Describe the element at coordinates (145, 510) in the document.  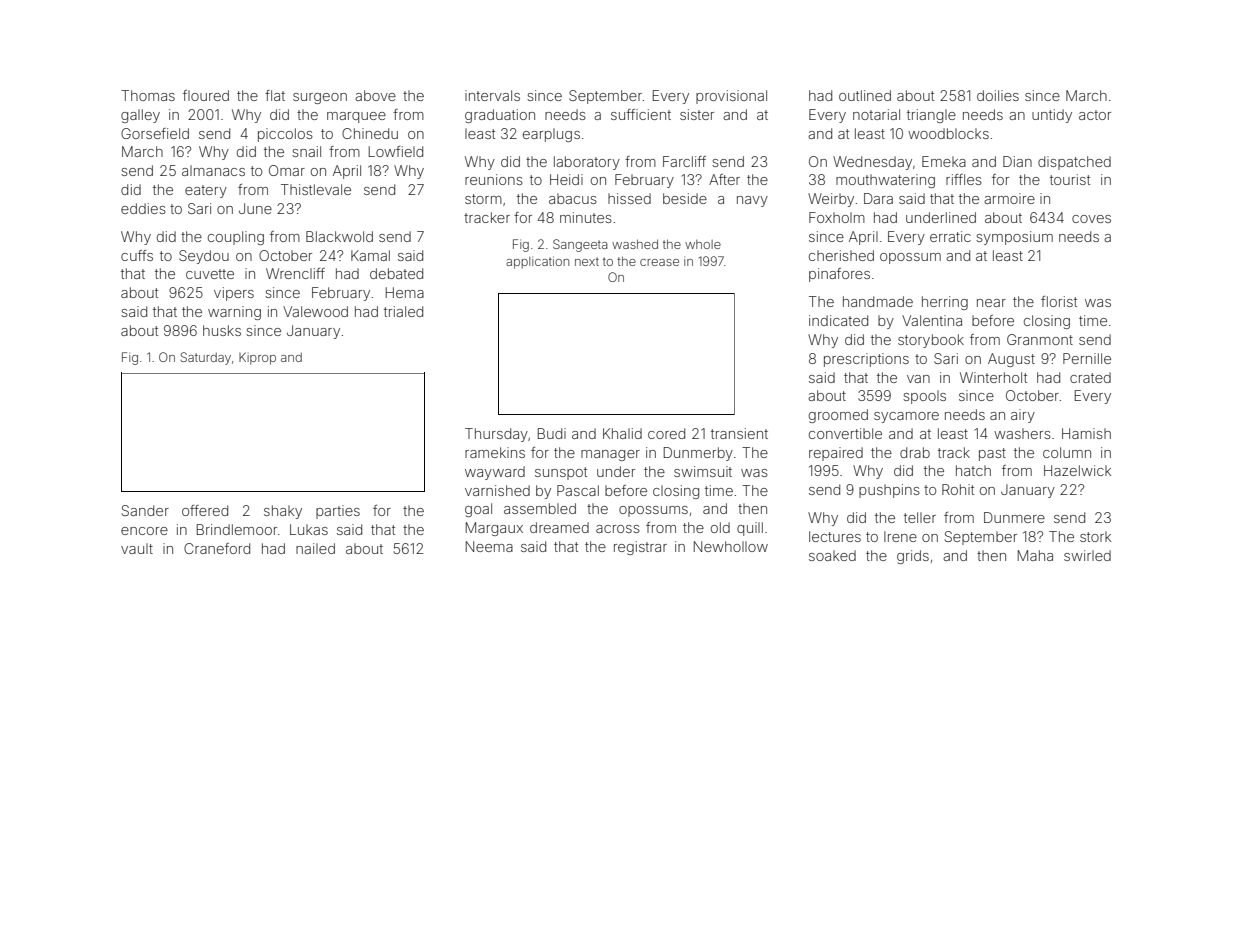
I see `Sander` at that location.
